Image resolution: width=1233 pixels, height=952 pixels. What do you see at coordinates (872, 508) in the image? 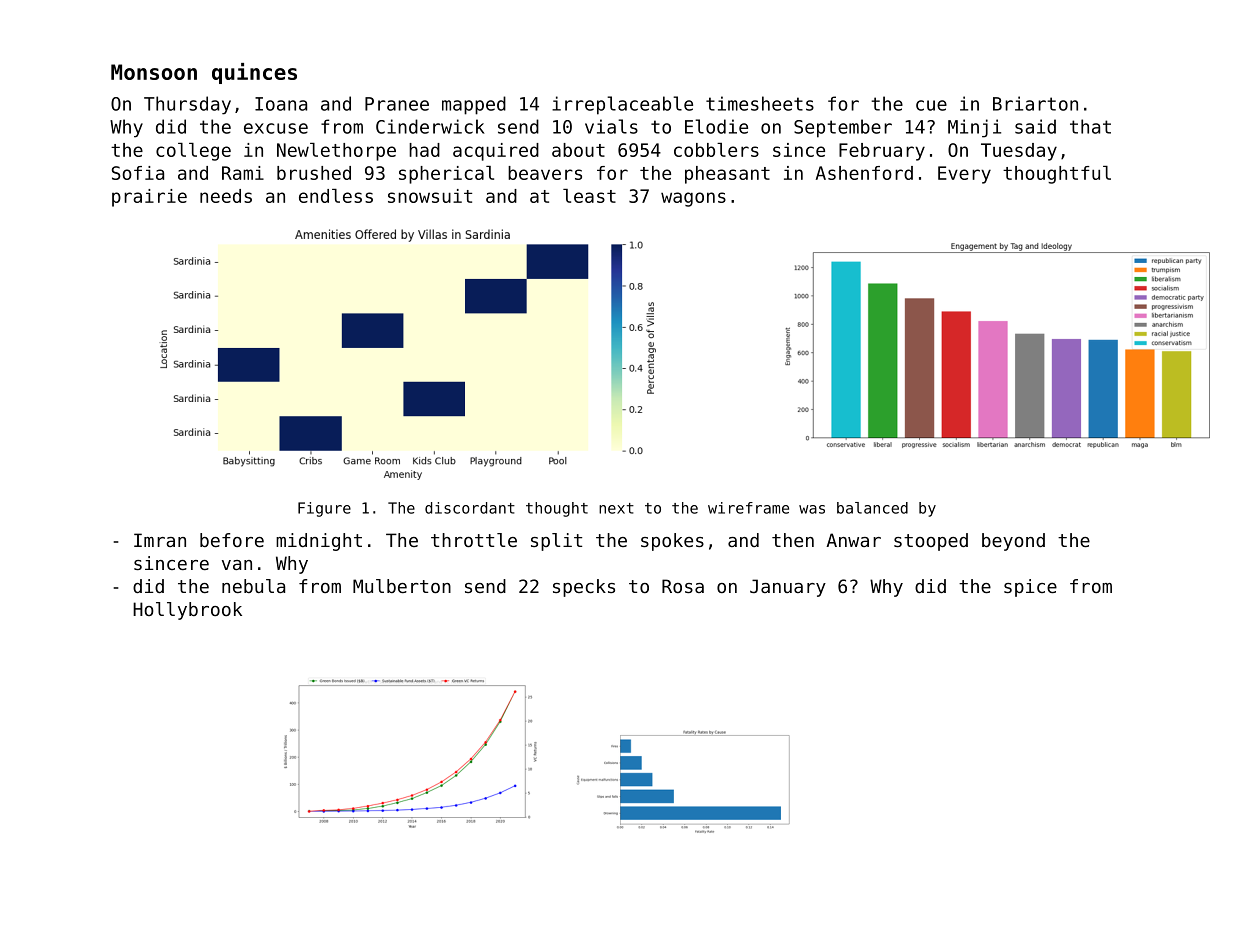
I see `balanced` at bounding box center [872, 508].
